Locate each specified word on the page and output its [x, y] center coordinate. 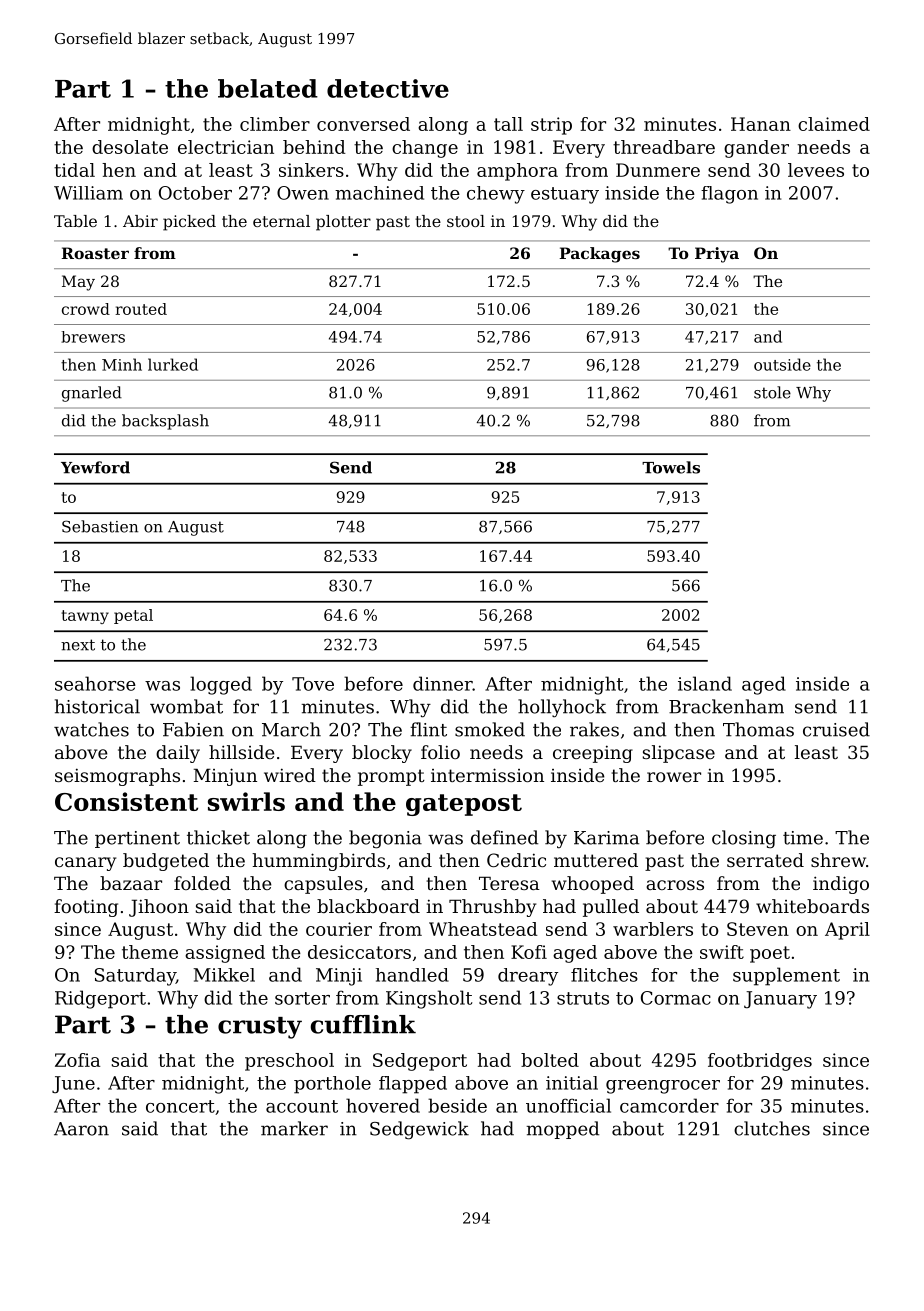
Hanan [761, 124]
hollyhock [562, 708]
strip [551, 126]
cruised [836, 729]
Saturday [135, 977]
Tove [313, 684]
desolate [130, 147]
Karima [606, 838]
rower [674, 777]
